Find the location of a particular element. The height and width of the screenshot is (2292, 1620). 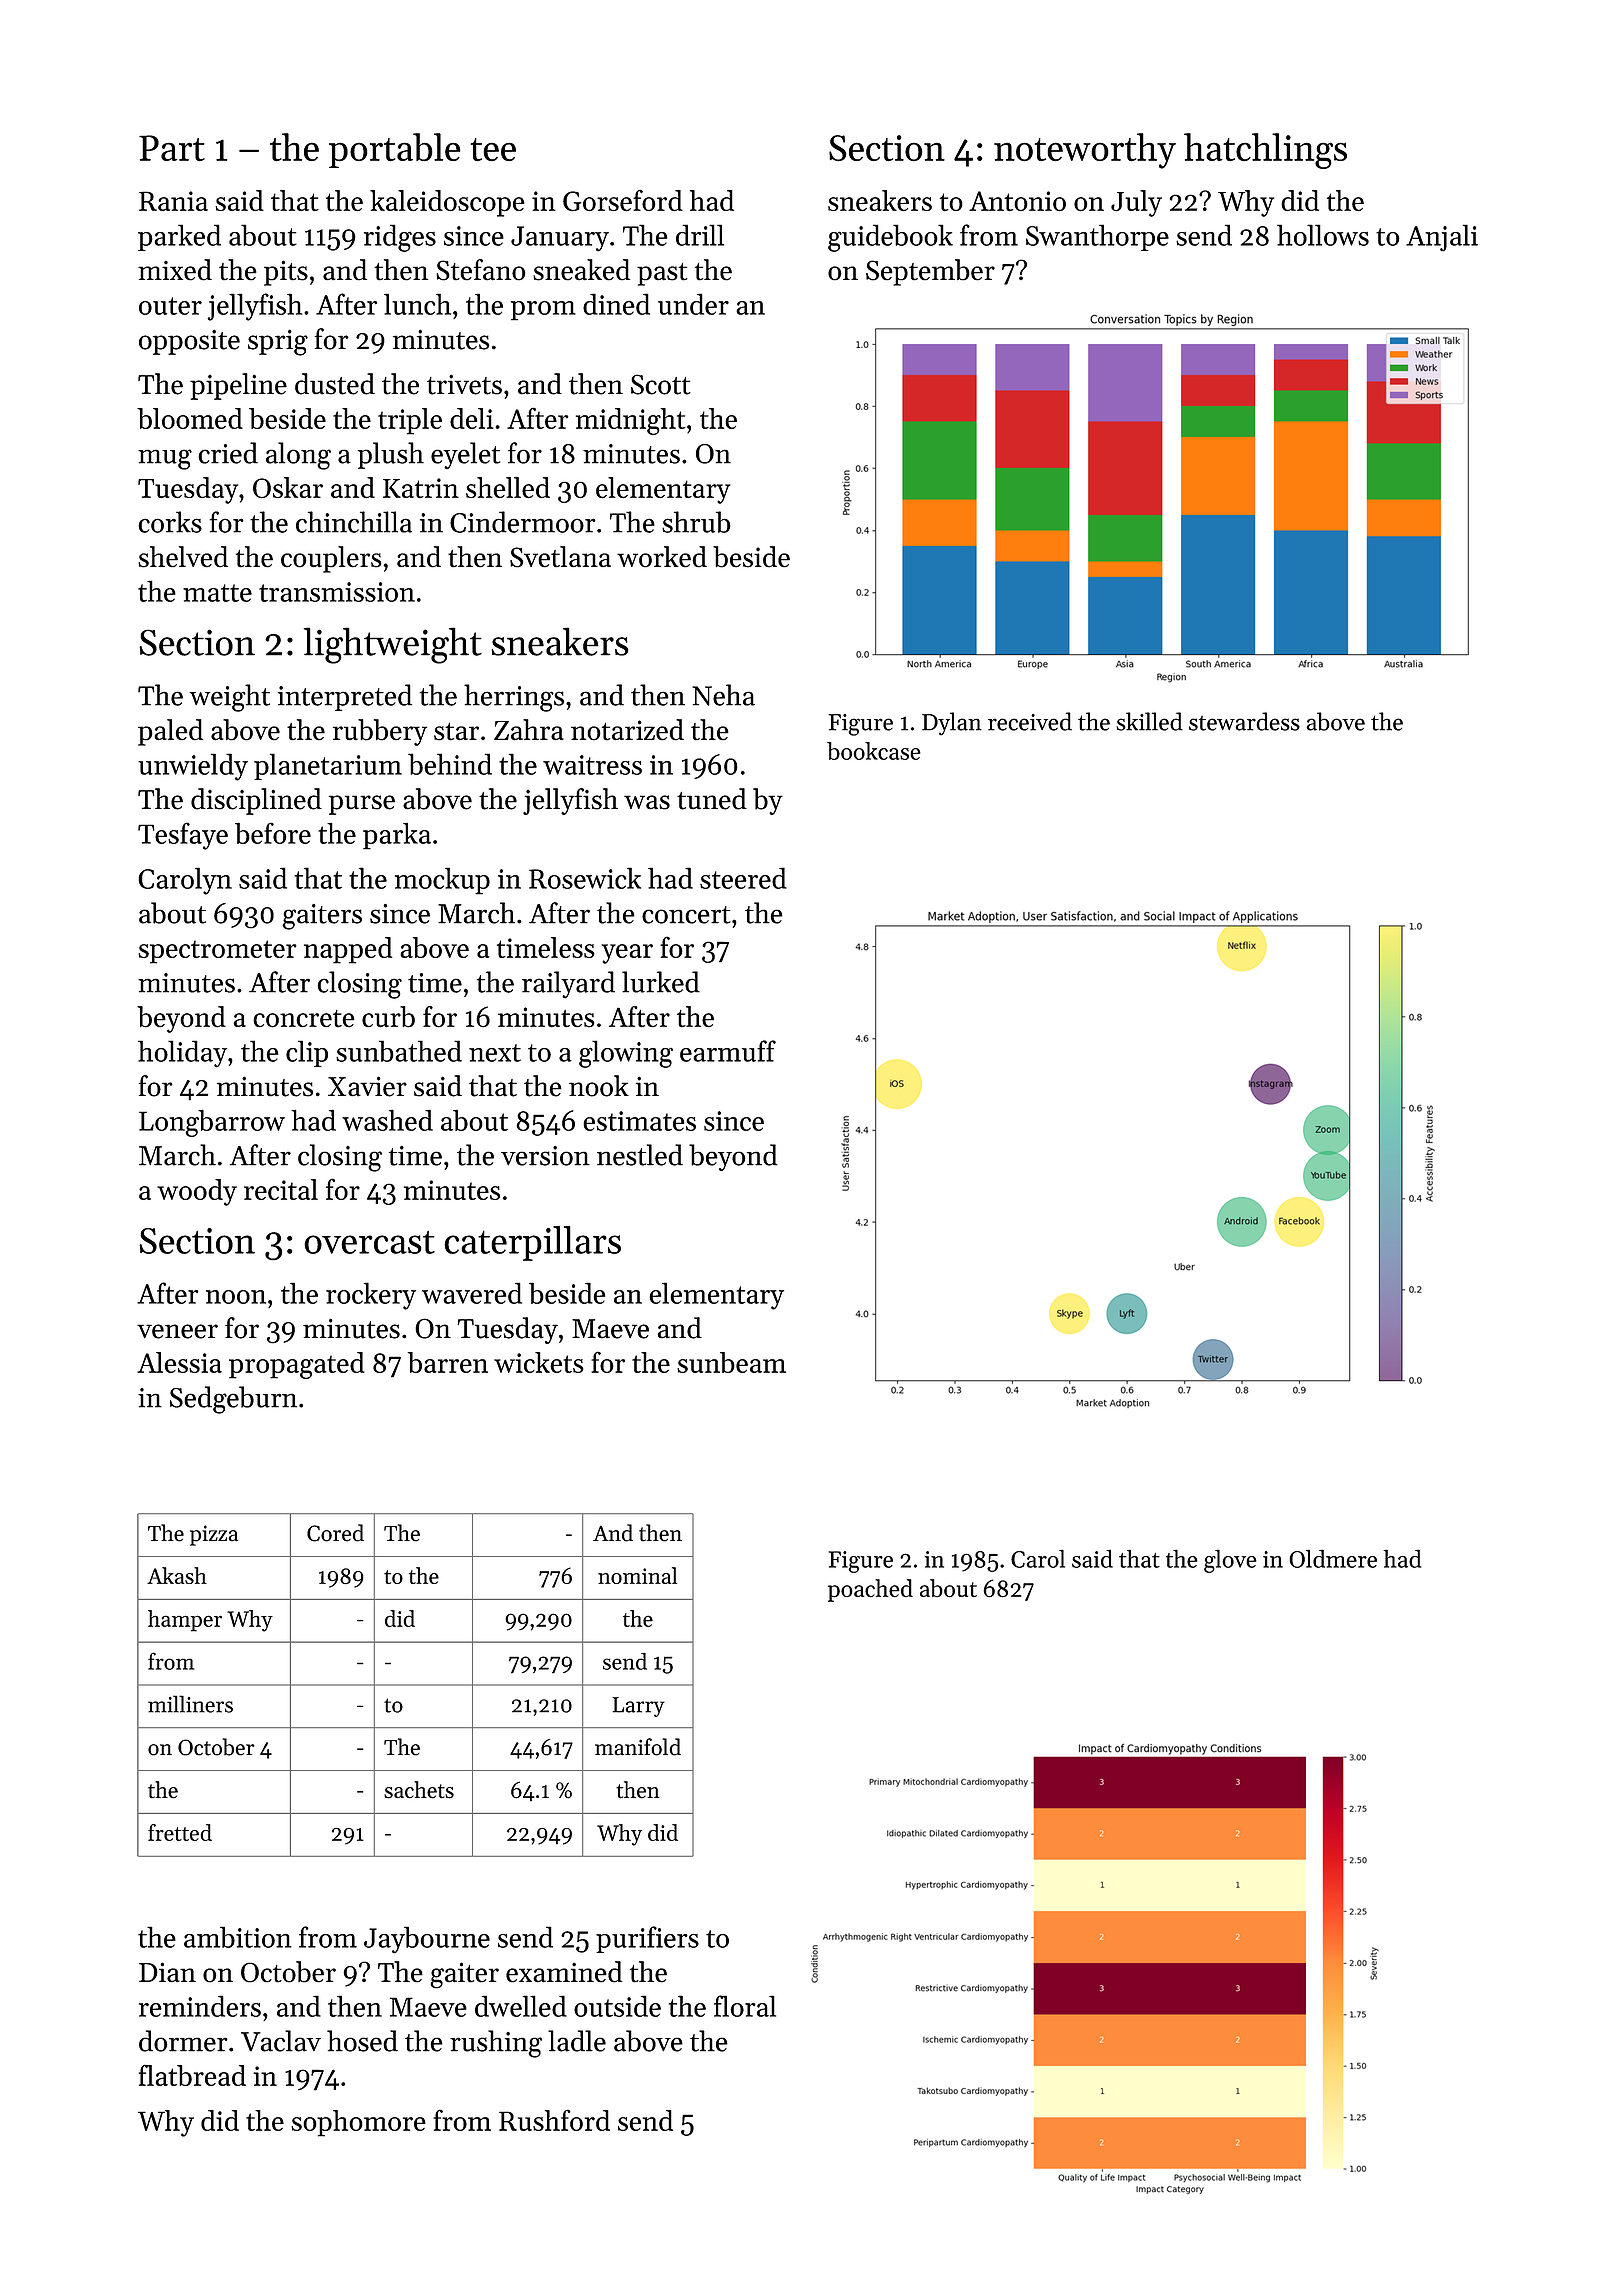

glove is located at coordinates (1230, 1561).
